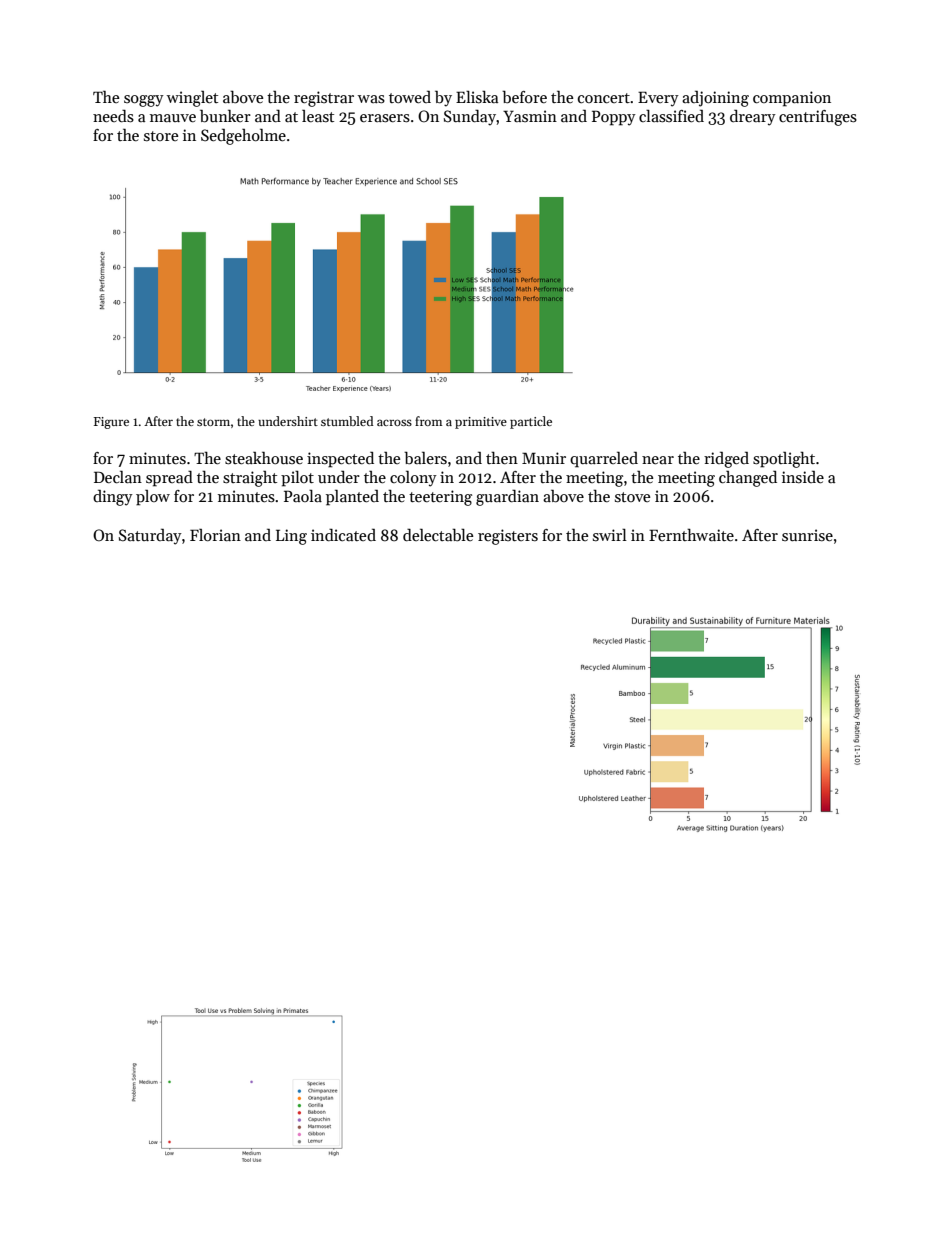  Describe the element at coordinates (347, 421) in the image. I see `stumbled` at that location.
